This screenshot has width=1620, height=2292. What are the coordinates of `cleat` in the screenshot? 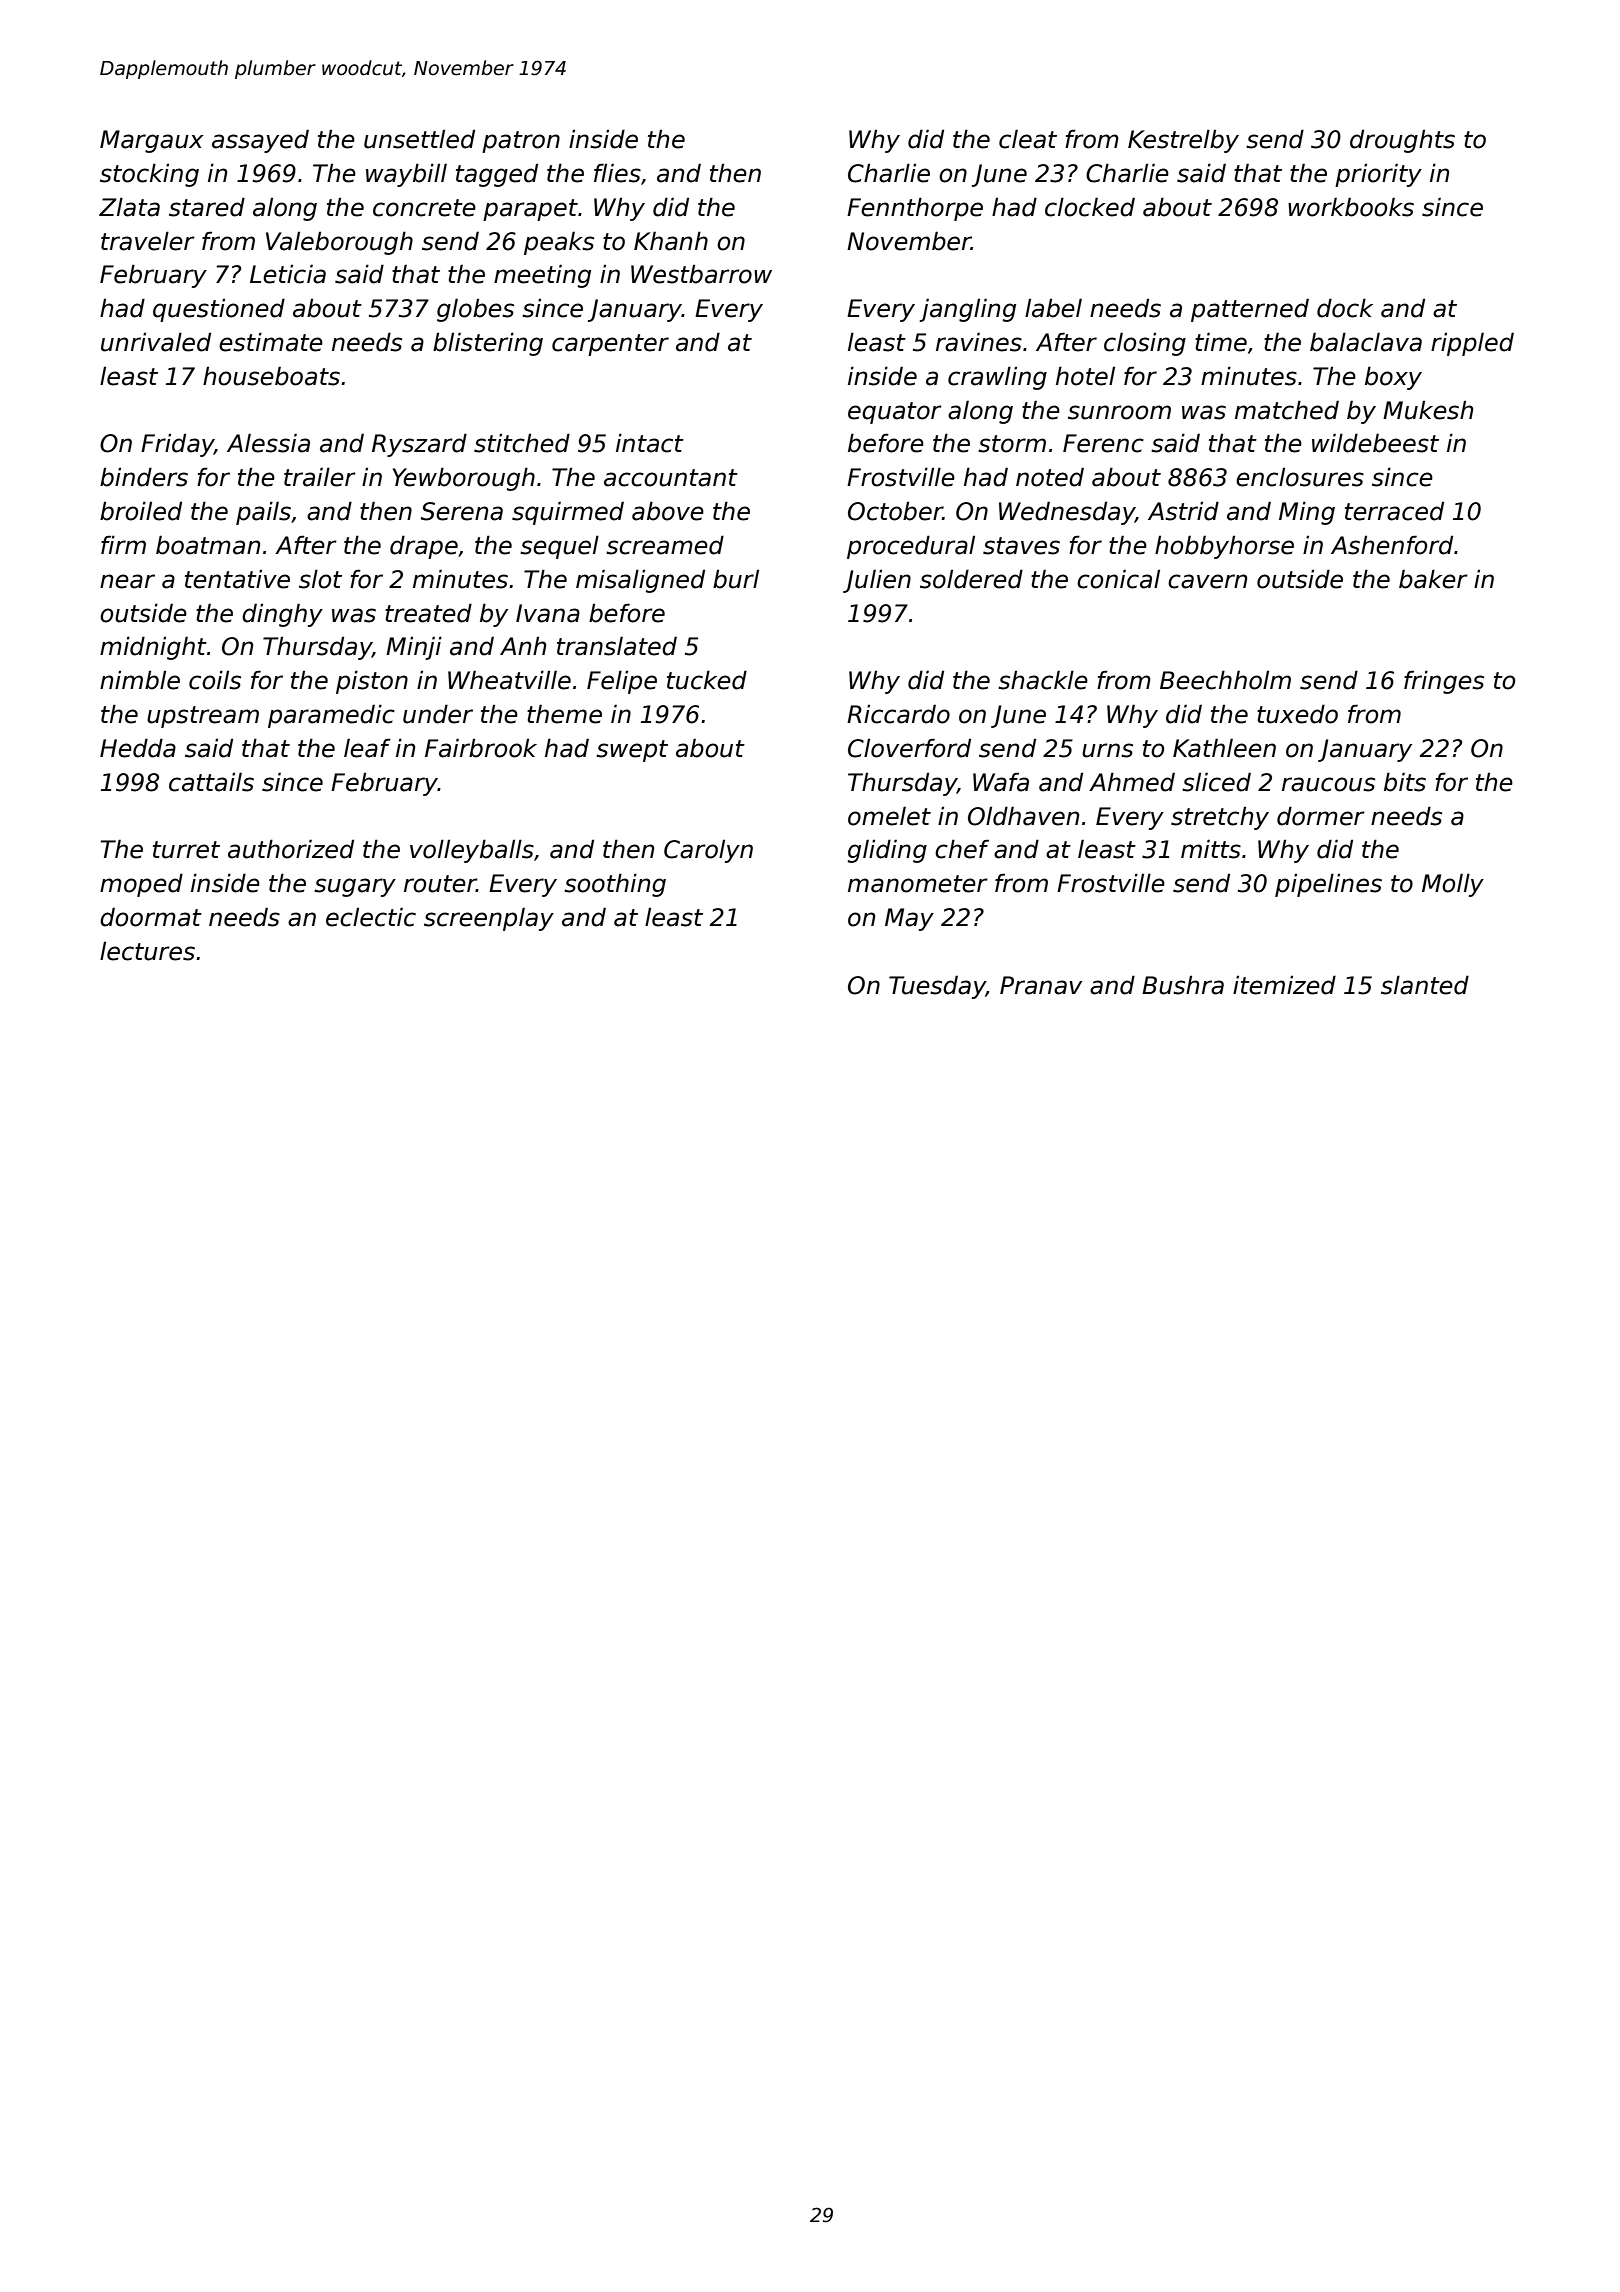 It's located at (1028, 139).
